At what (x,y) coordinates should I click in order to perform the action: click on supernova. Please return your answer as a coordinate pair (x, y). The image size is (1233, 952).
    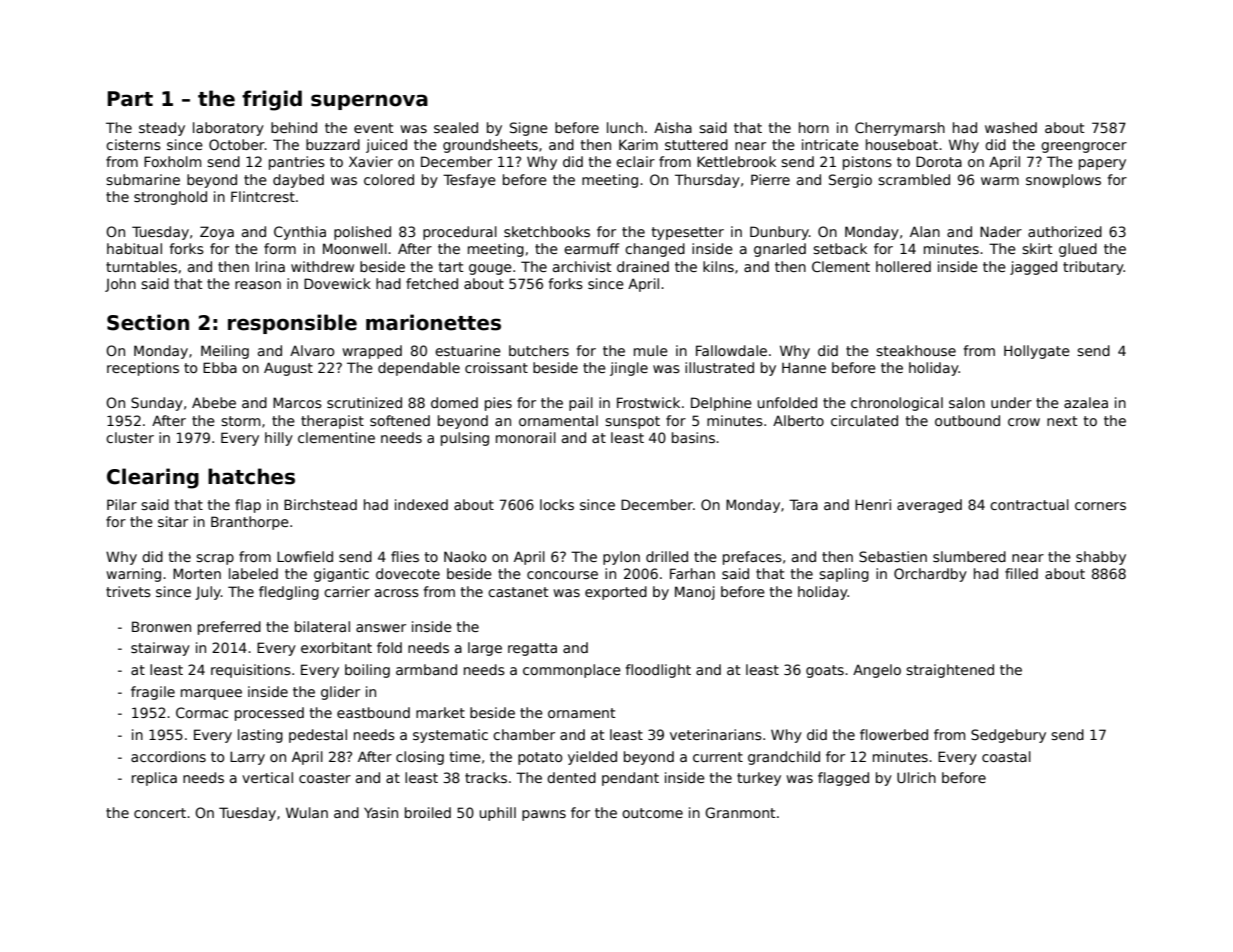
    Looking at the image, I should click on (369, 102).
